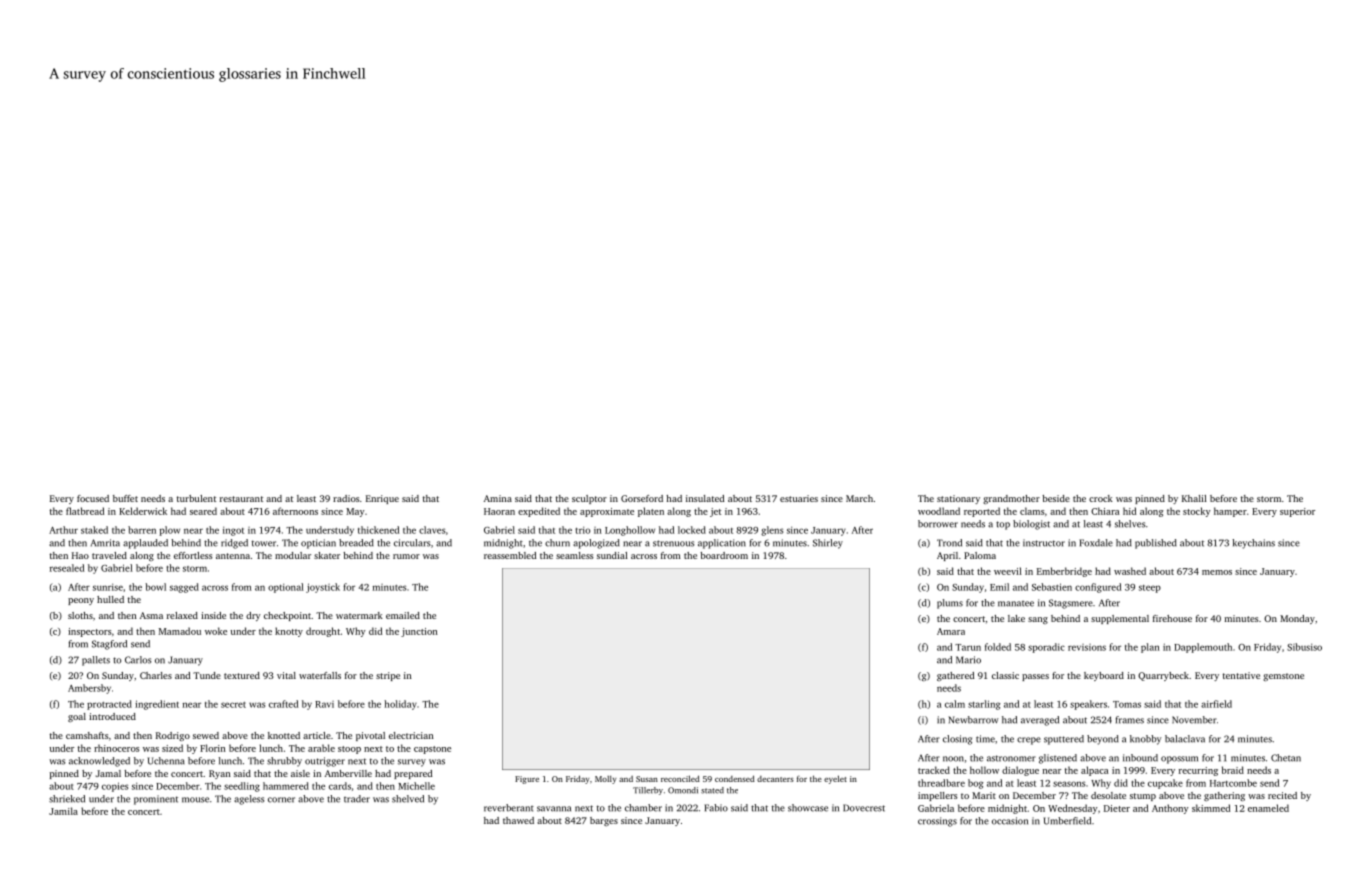  I want to click on November, so click(1194, 720).
